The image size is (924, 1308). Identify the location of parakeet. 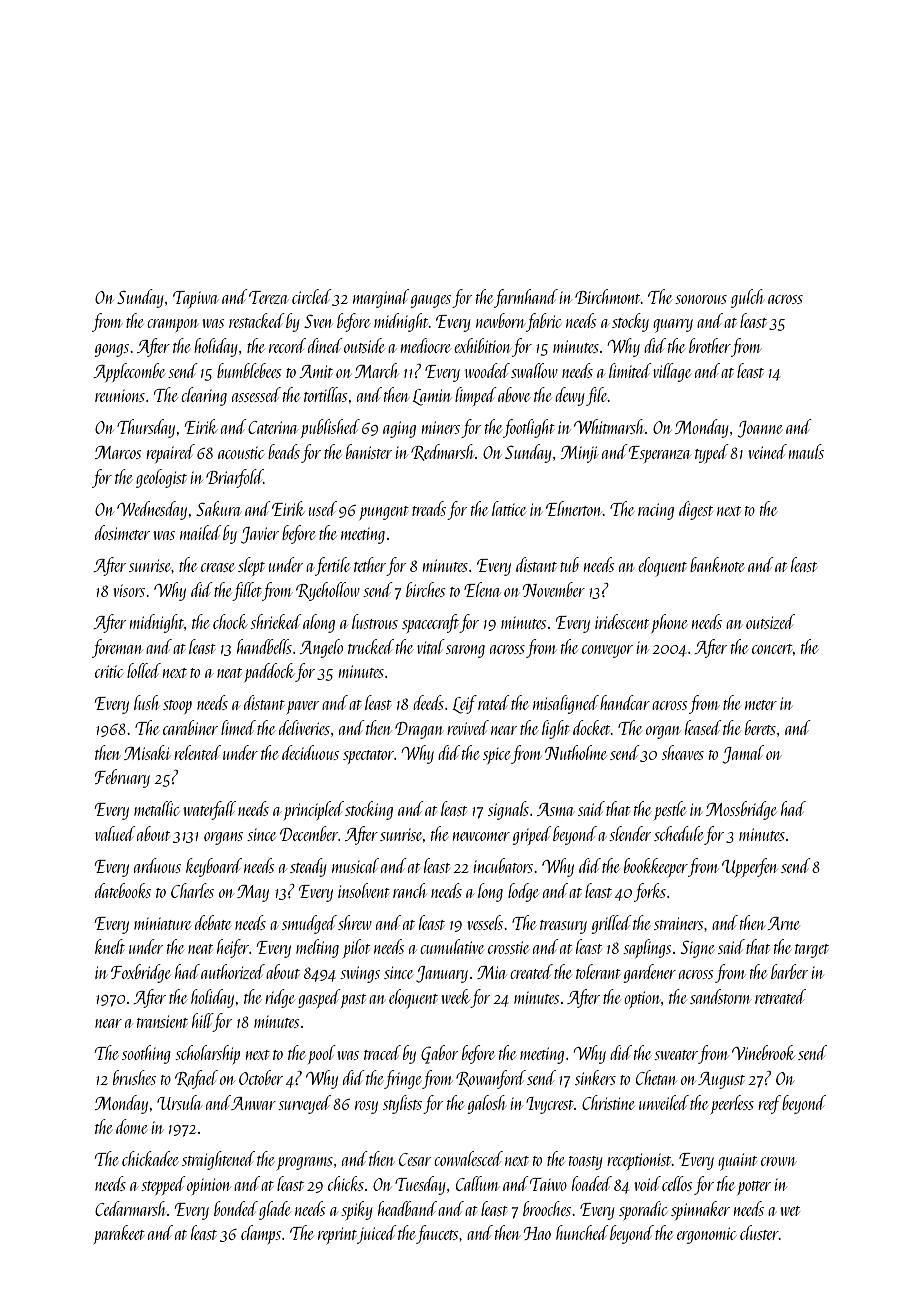
(119, 1234).
